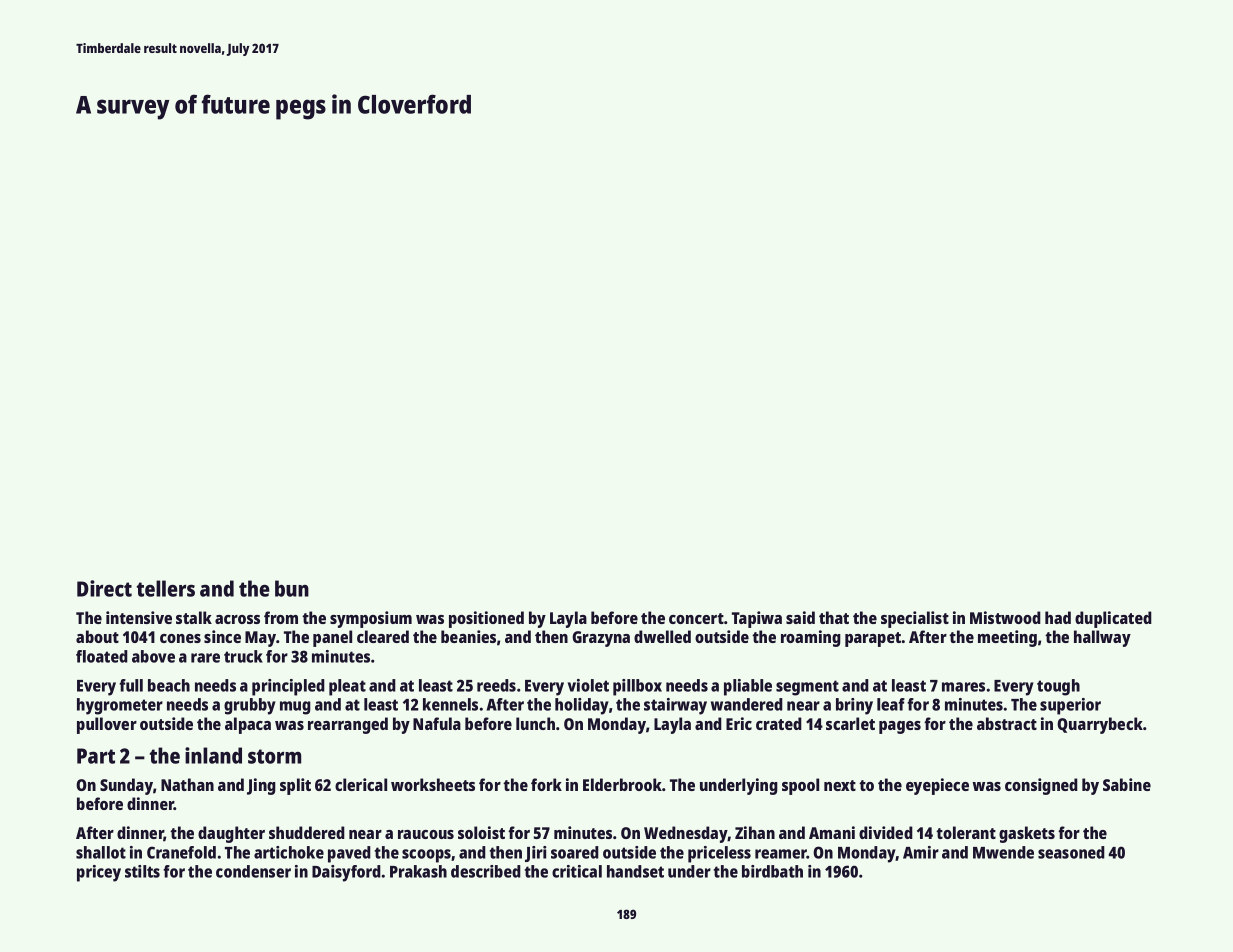 The image size is (1233, 952). Describe the element at coordinates (102, 656) in the screenshot. I see `floated` at that location.
